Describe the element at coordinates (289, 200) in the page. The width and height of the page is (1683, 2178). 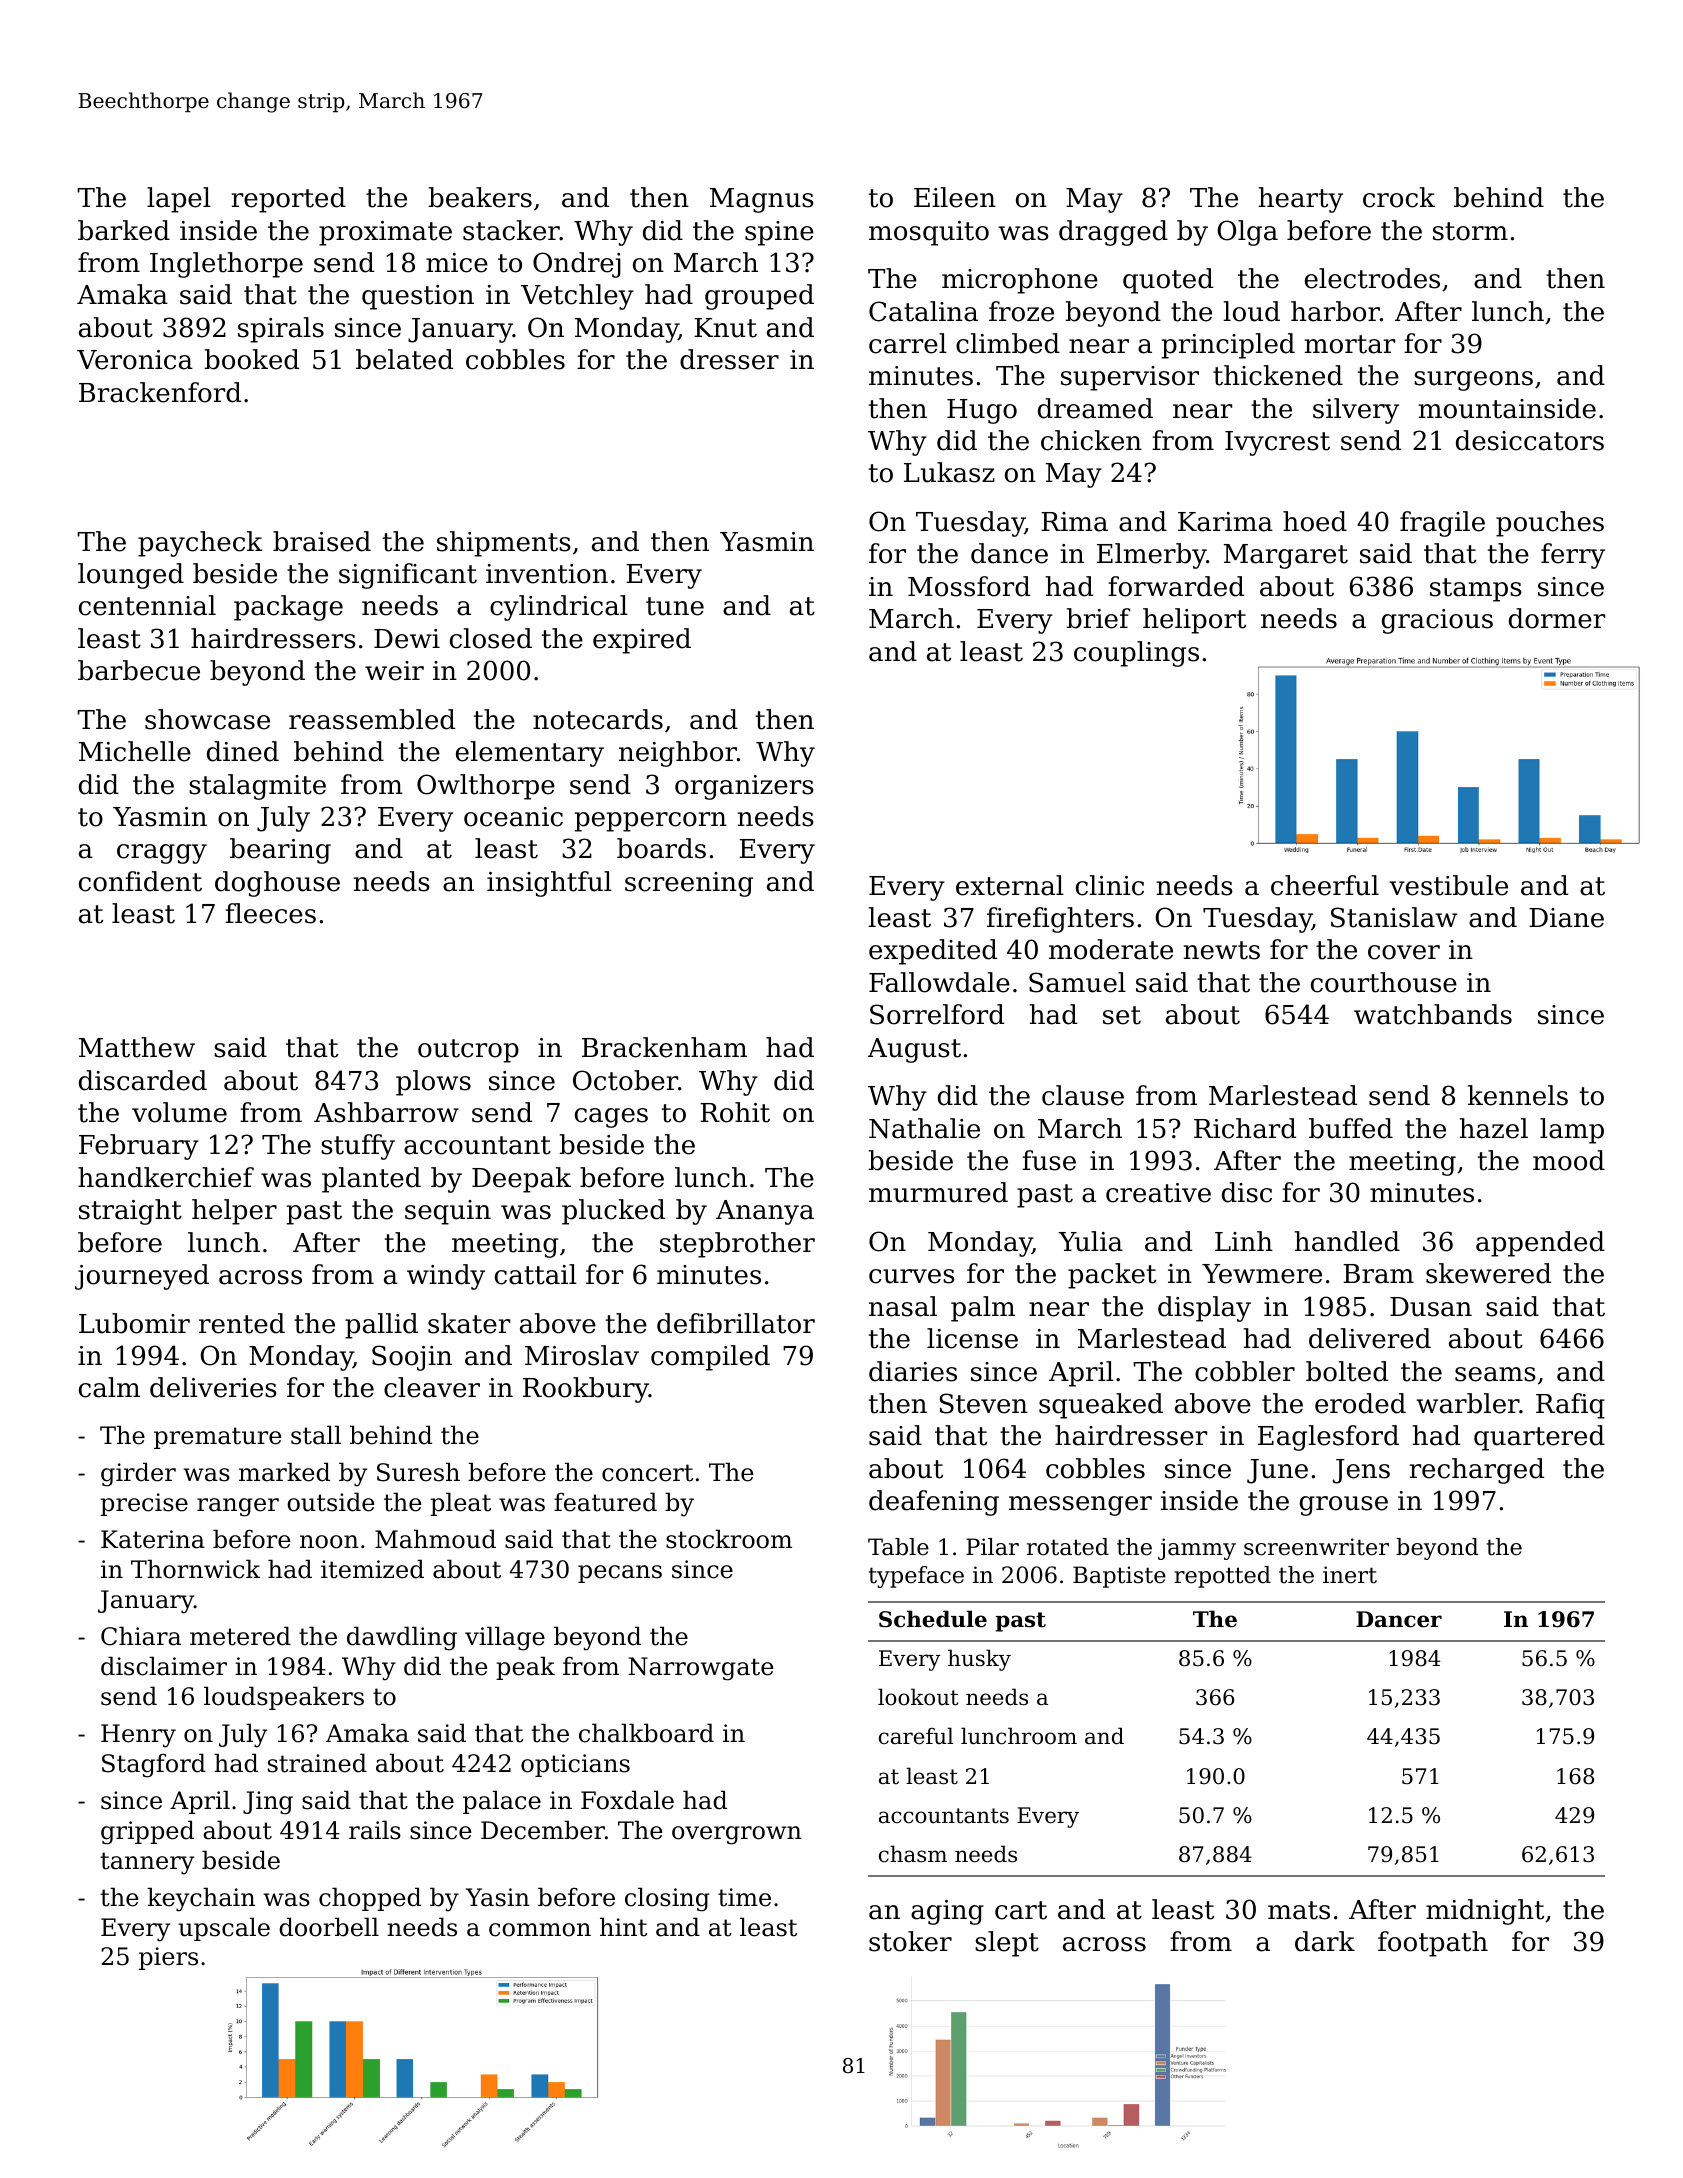
I see `reported` at that location.
